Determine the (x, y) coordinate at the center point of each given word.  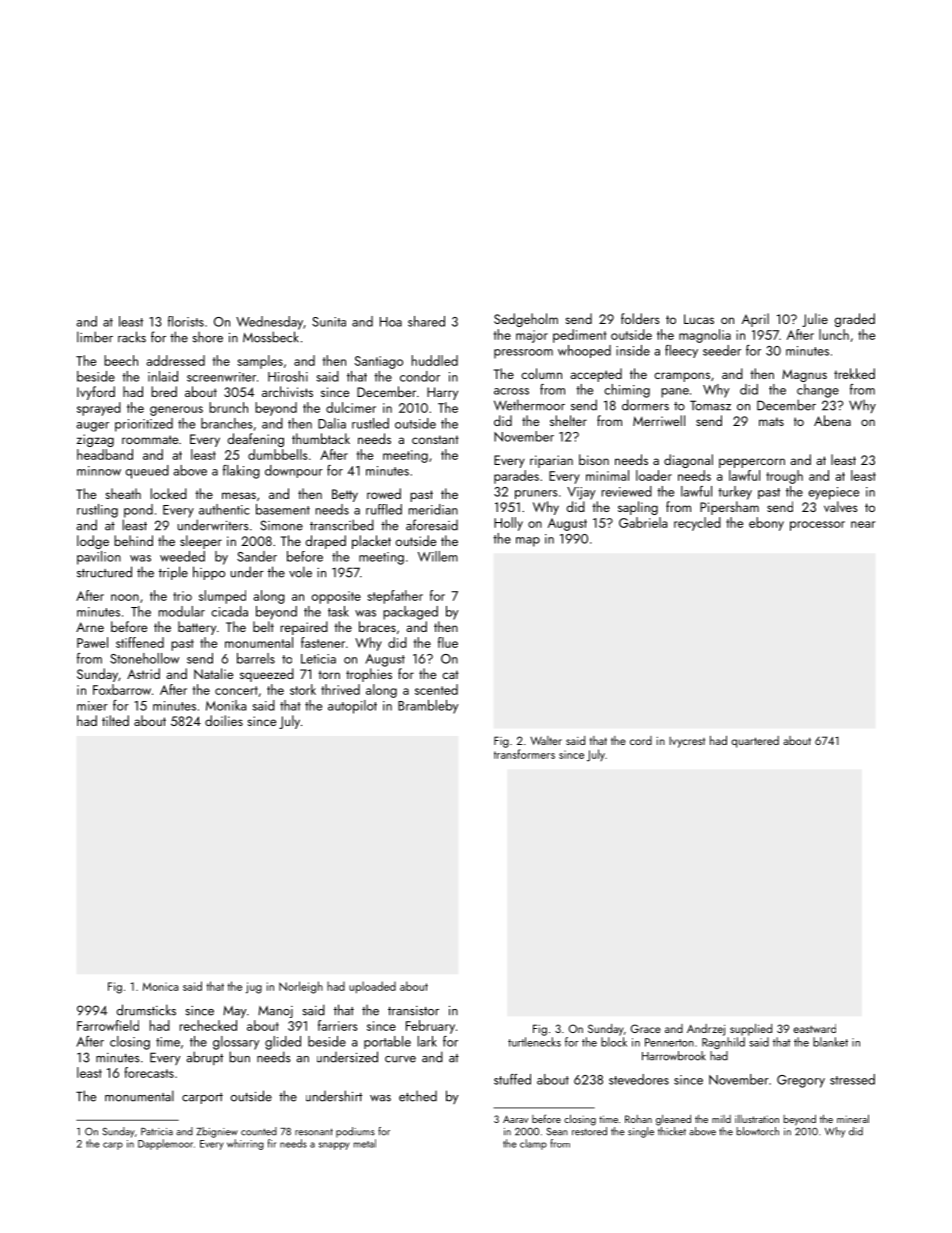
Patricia (157, 1132)
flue (448, 642)
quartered (755, 742)
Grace (646, 1028)
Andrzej (706, 1030)
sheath (123, 493)
